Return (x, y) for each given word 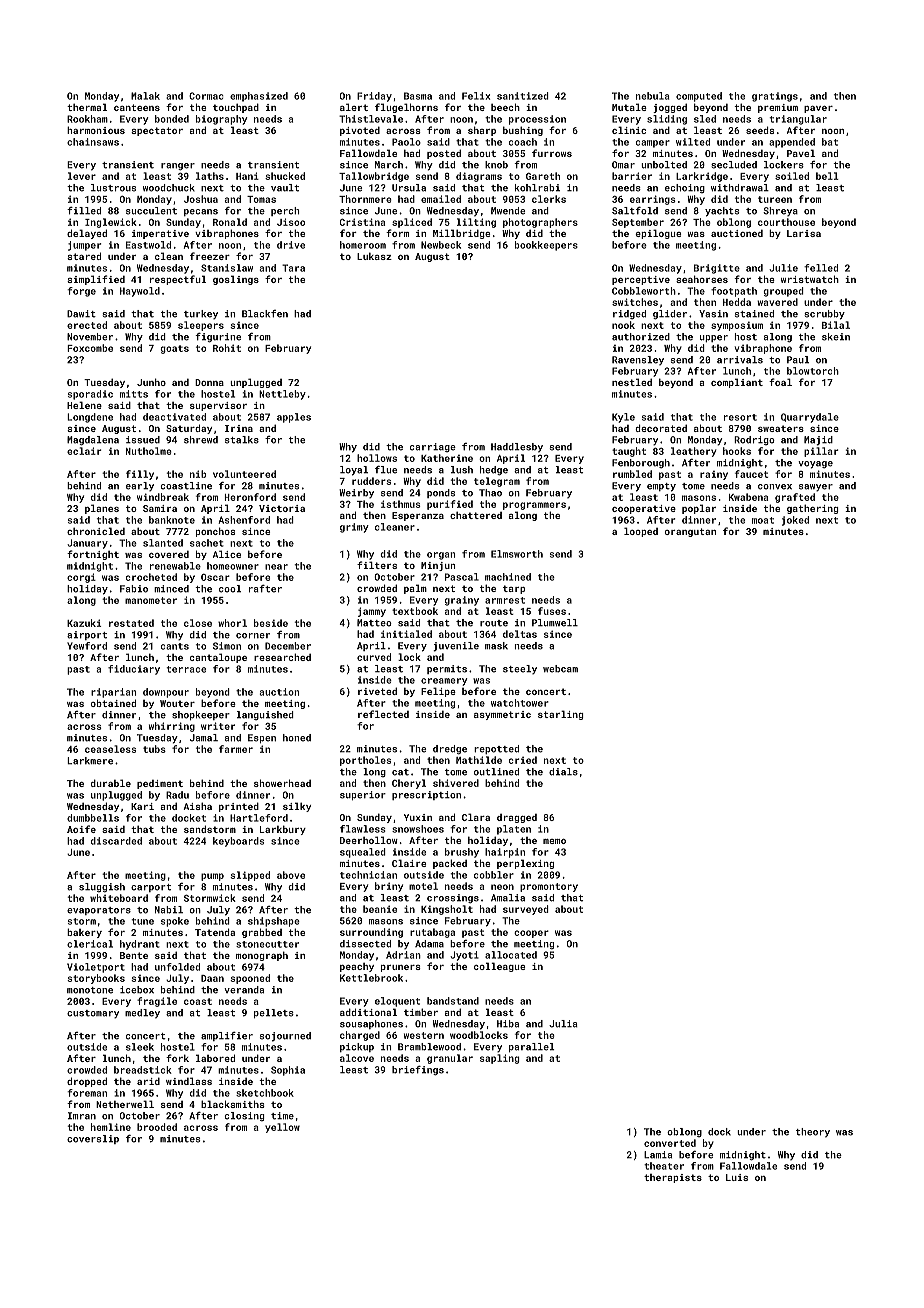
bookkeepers (546, 246)
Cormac (206, 96)
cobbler (494, 875)
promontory (549, 887)
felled (821, 268)
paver (818, 109)
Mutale (629, 107)
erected (87, 325)
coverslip (93, 1139)
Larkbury (283, 830)
